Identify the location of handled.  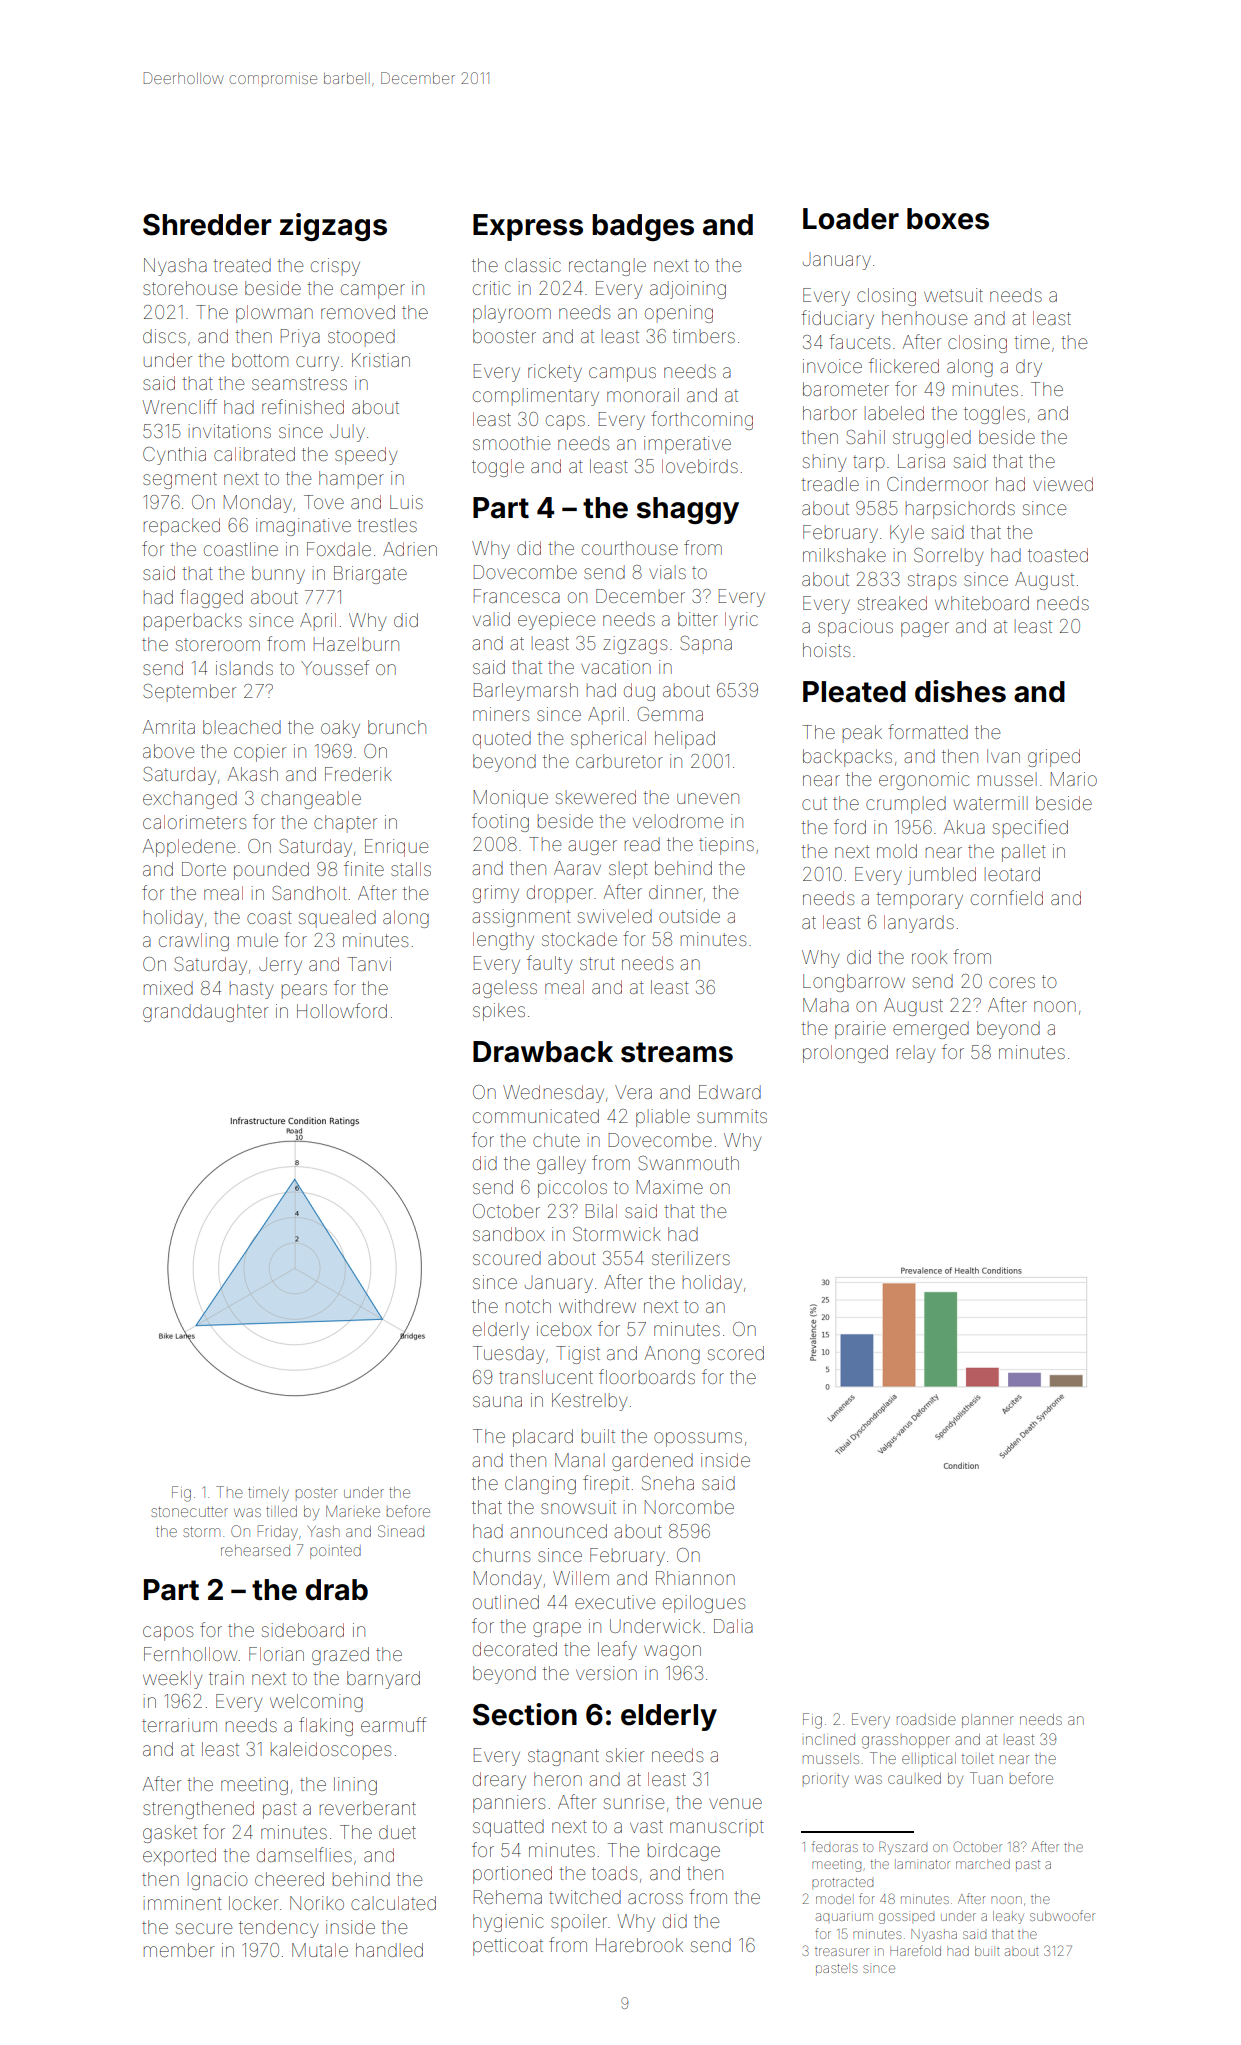
(389, 1950).
